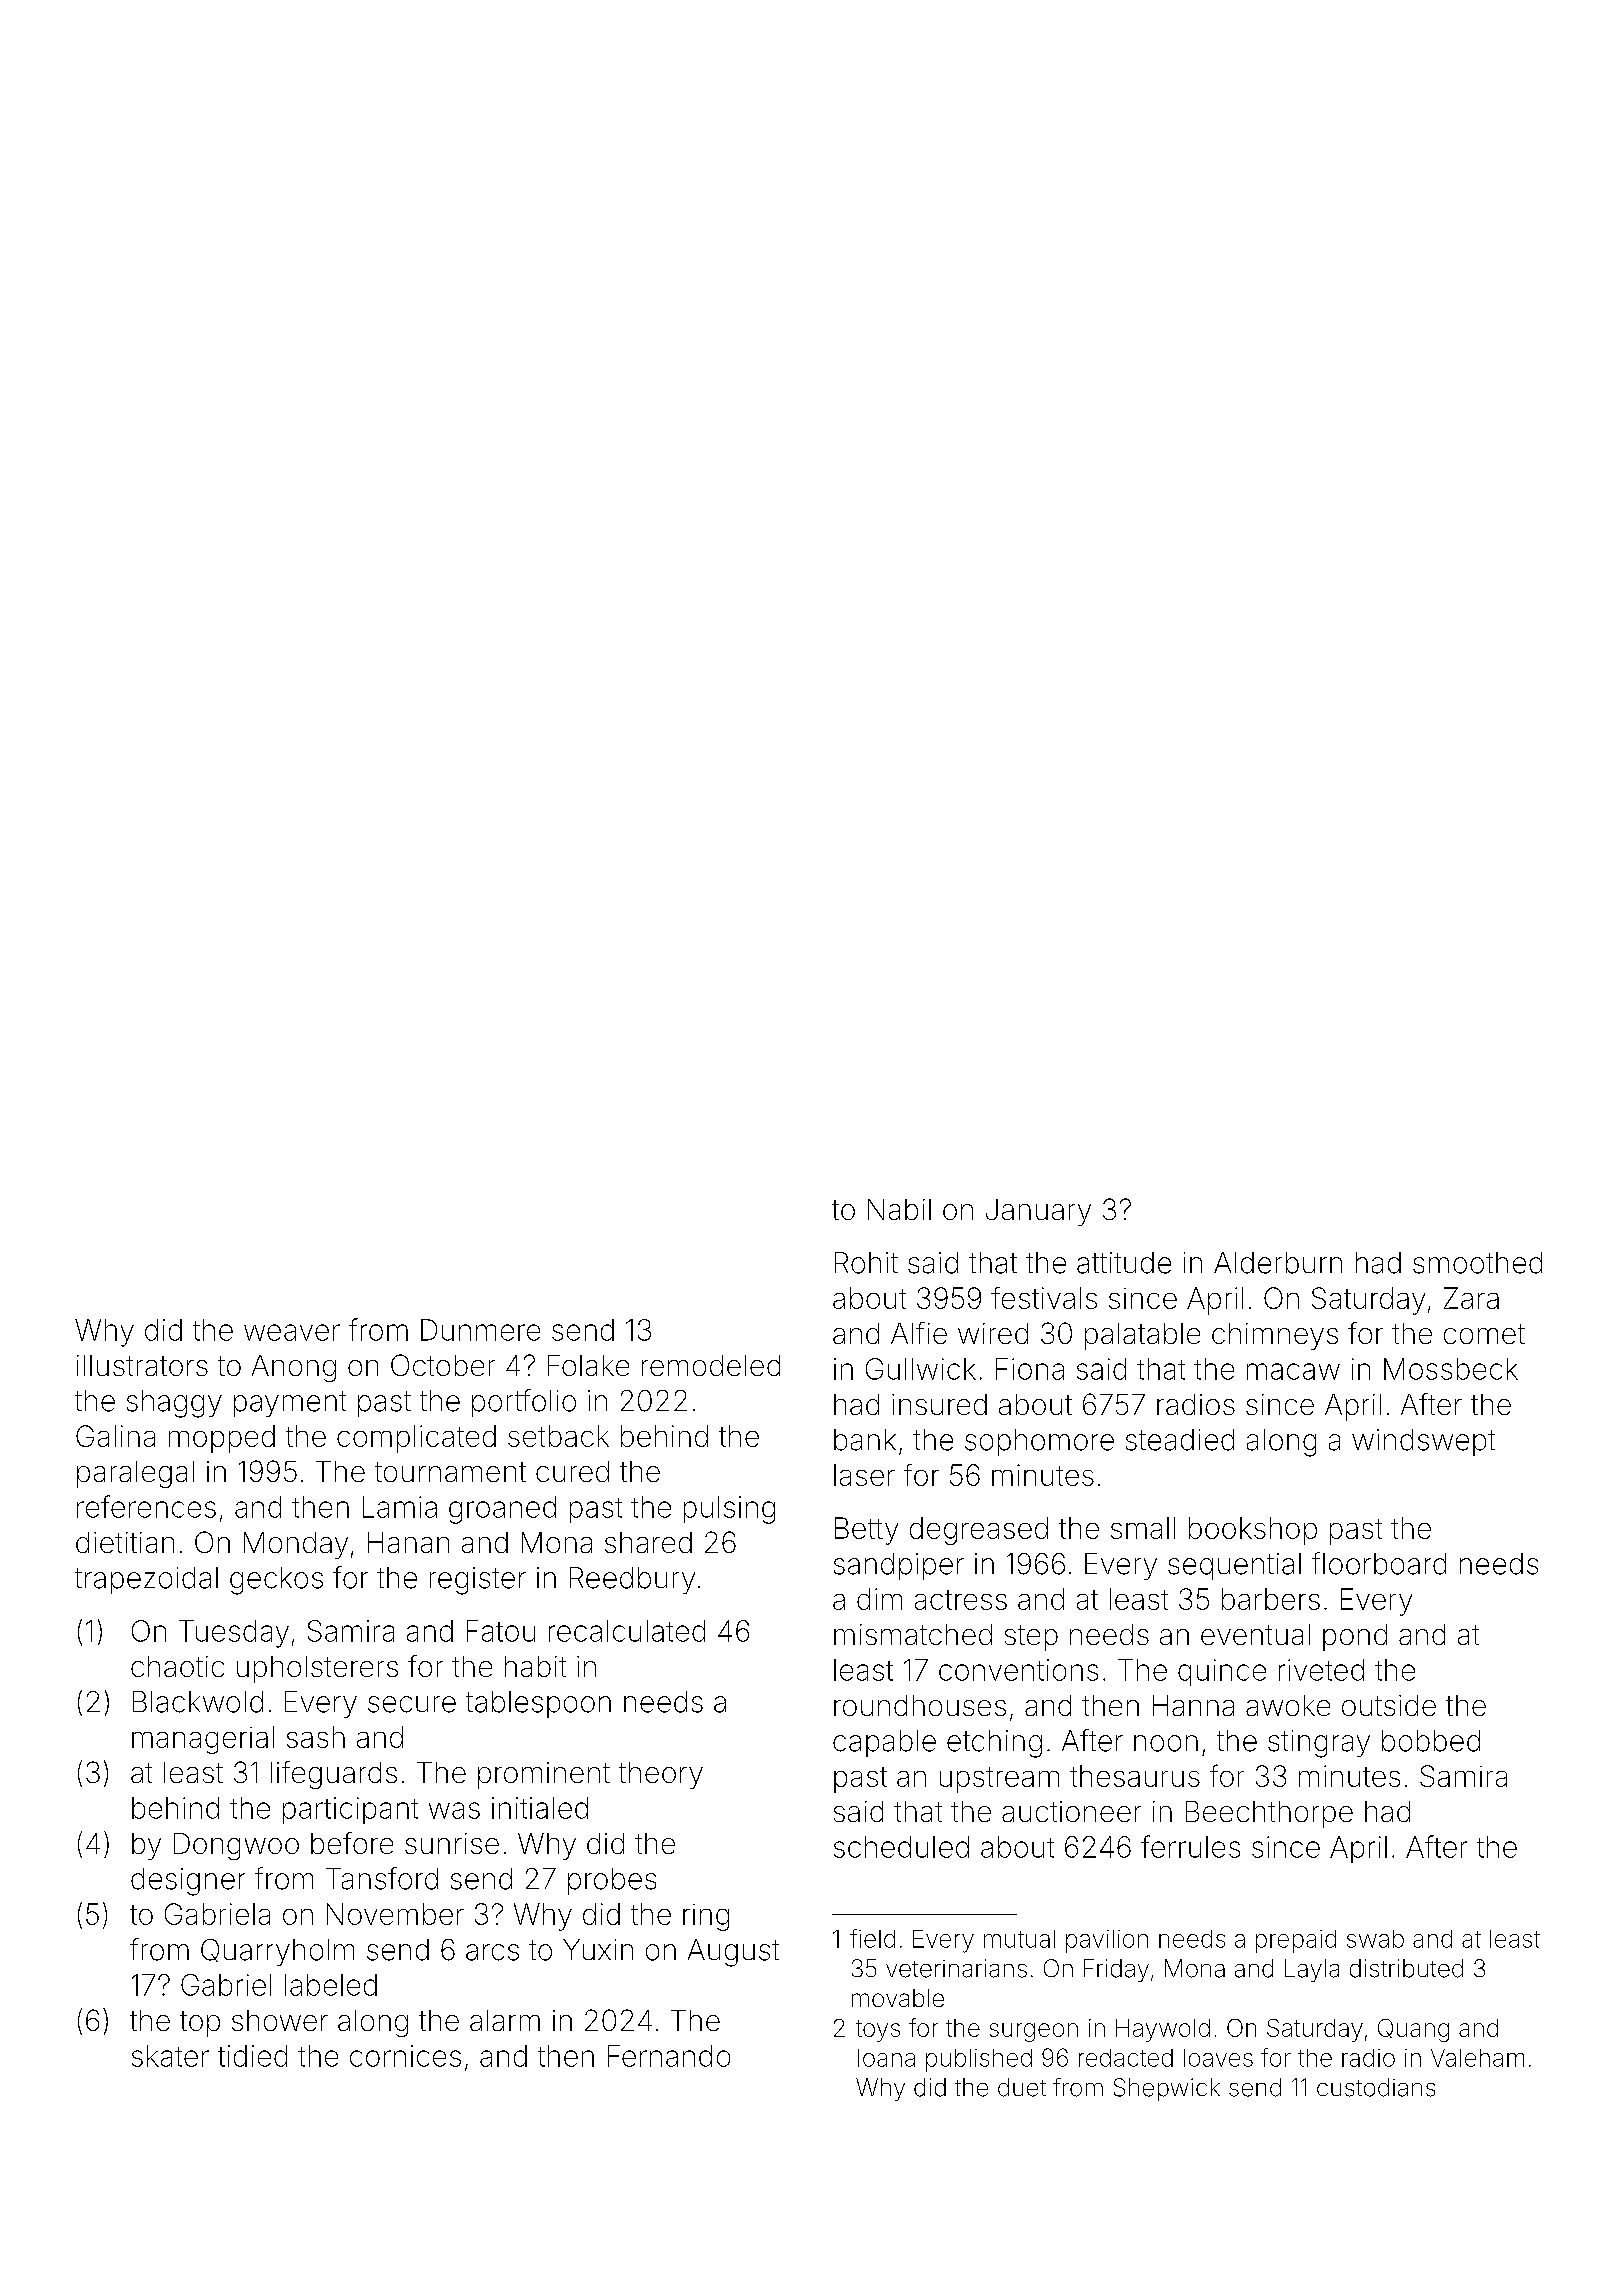  I want to click on skater, so click(170, 2056).
